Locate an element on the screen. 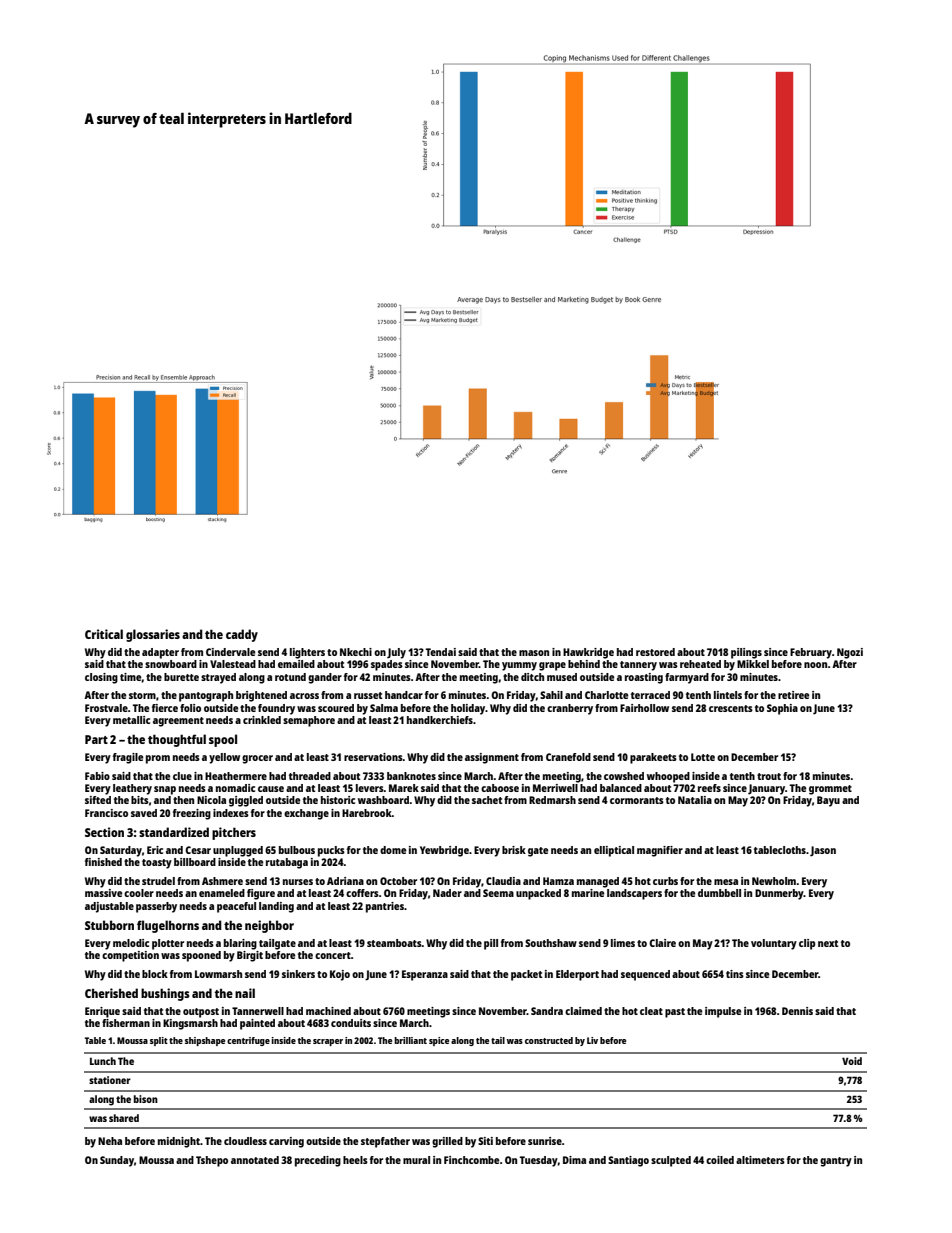 The height and width of the screenshot is (1233, 952). stepfather is located at coordinates (385, 1142).
